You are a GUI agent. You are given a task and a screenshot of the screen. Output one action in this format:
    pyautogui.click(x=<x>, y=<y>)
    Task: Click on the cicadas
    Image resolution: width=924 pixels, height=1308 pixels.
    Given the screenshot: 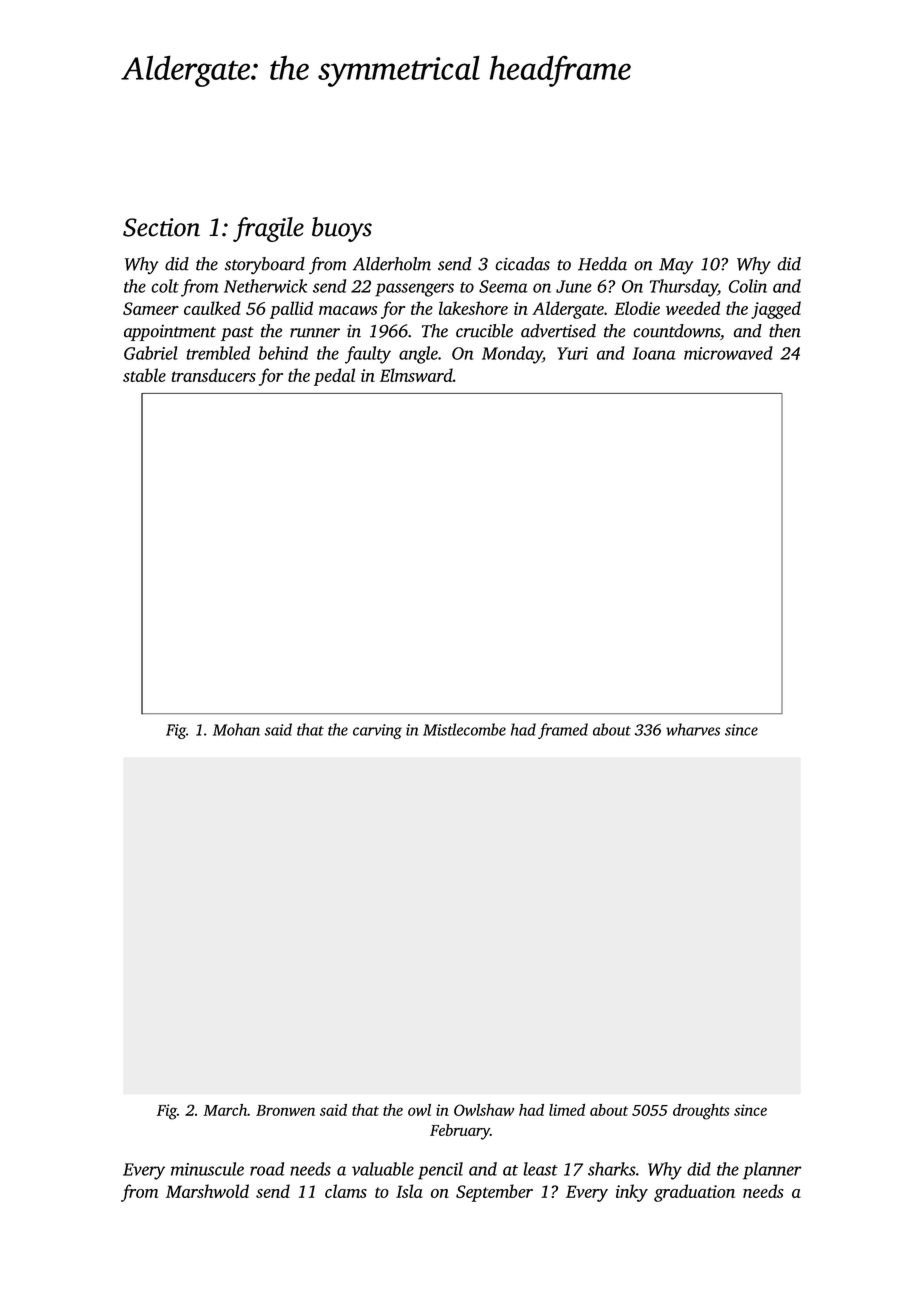 What is the action you would take?
    pyautogui.click(x=523, y=264)
